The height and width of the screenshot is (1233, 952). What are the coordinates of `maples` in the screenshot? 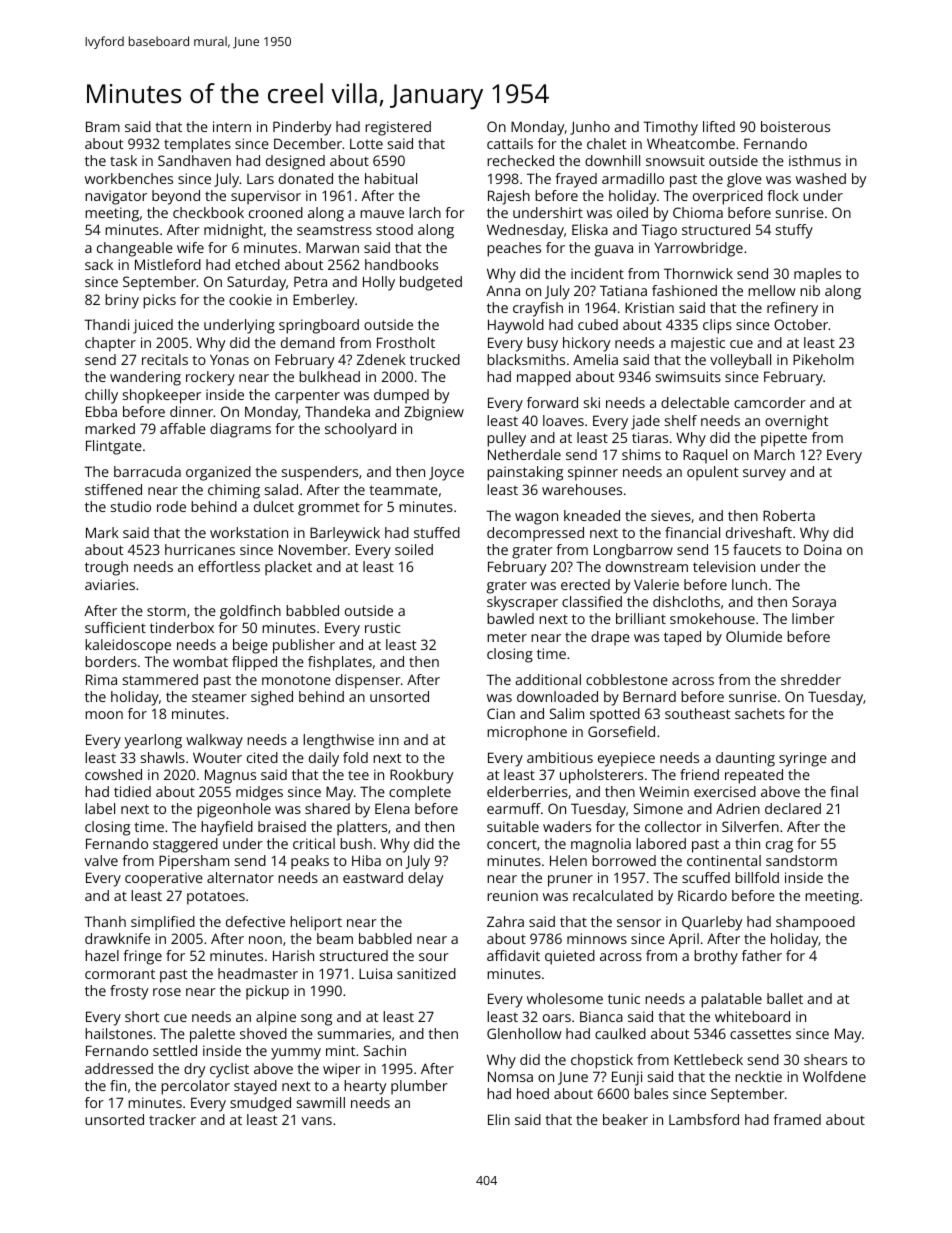 It's located at (817, 275).
